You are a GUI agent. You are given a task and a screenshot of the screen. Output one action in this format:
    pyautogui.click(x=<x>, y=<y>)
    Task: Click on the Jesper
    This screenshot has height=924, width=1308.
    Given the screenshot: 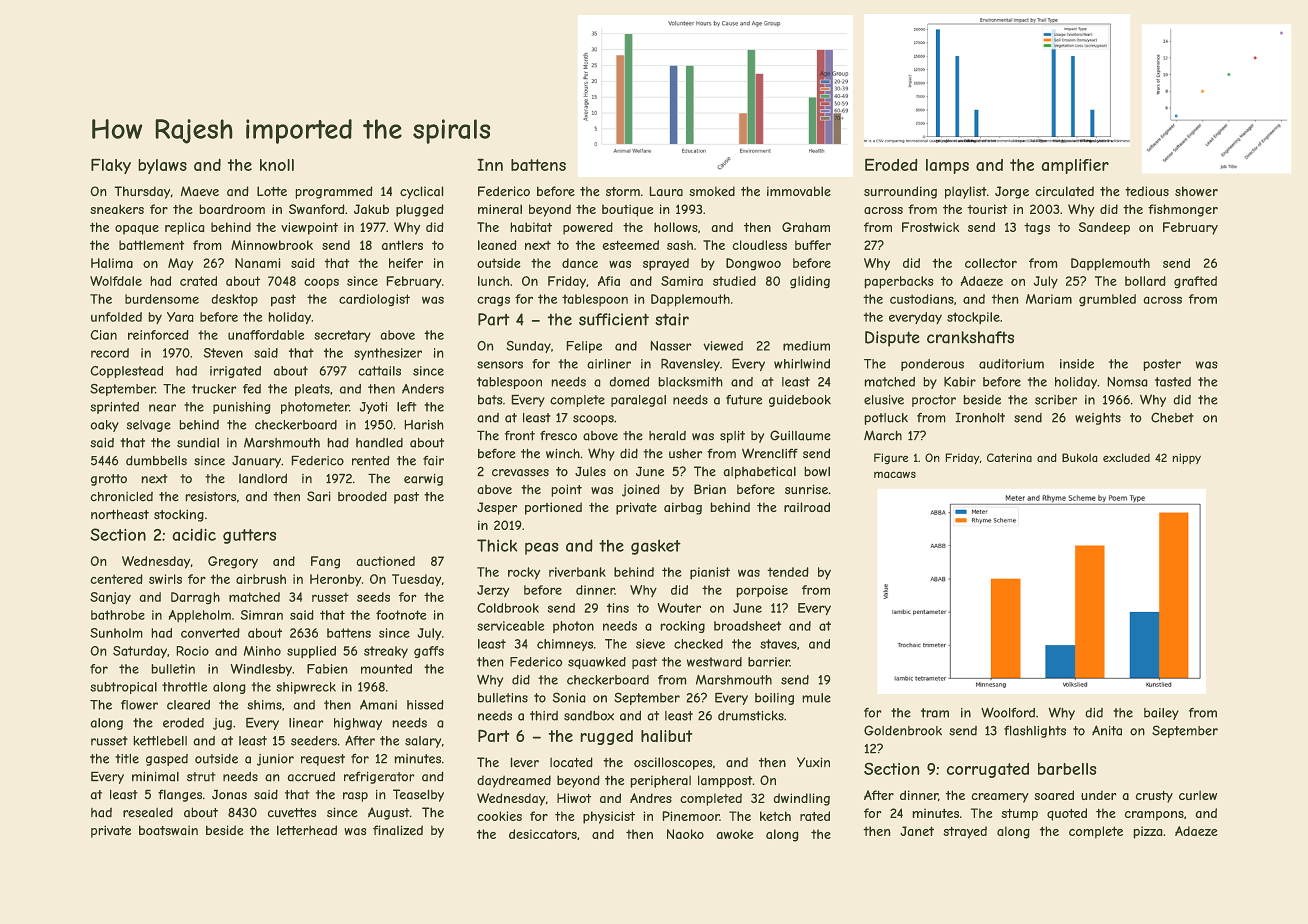 What is the action you would take?
    pyautogui.click(x=497, y=508)
